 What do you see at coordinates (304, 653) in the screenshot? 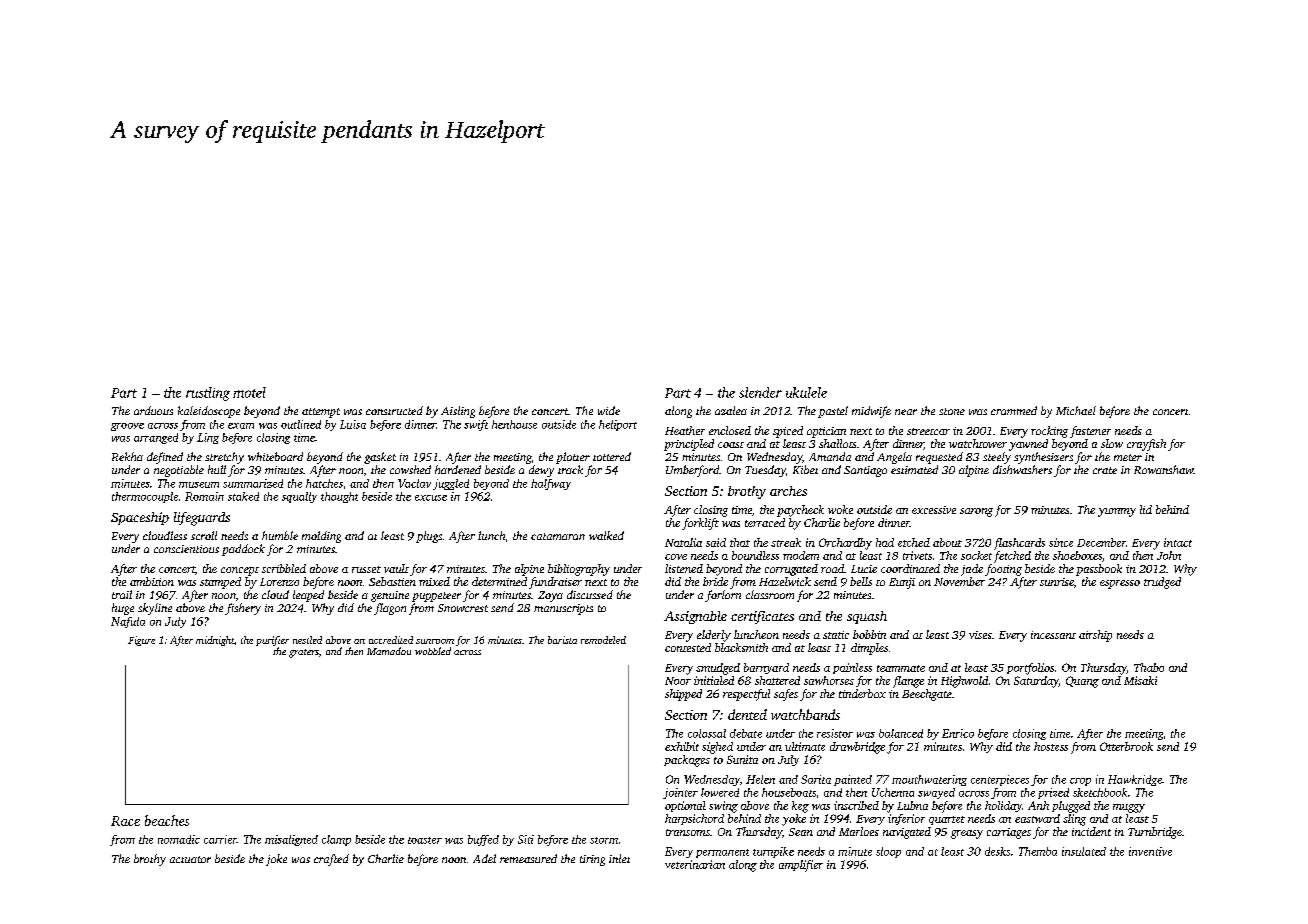
I see `graters` at bounding box center [304, 653].
